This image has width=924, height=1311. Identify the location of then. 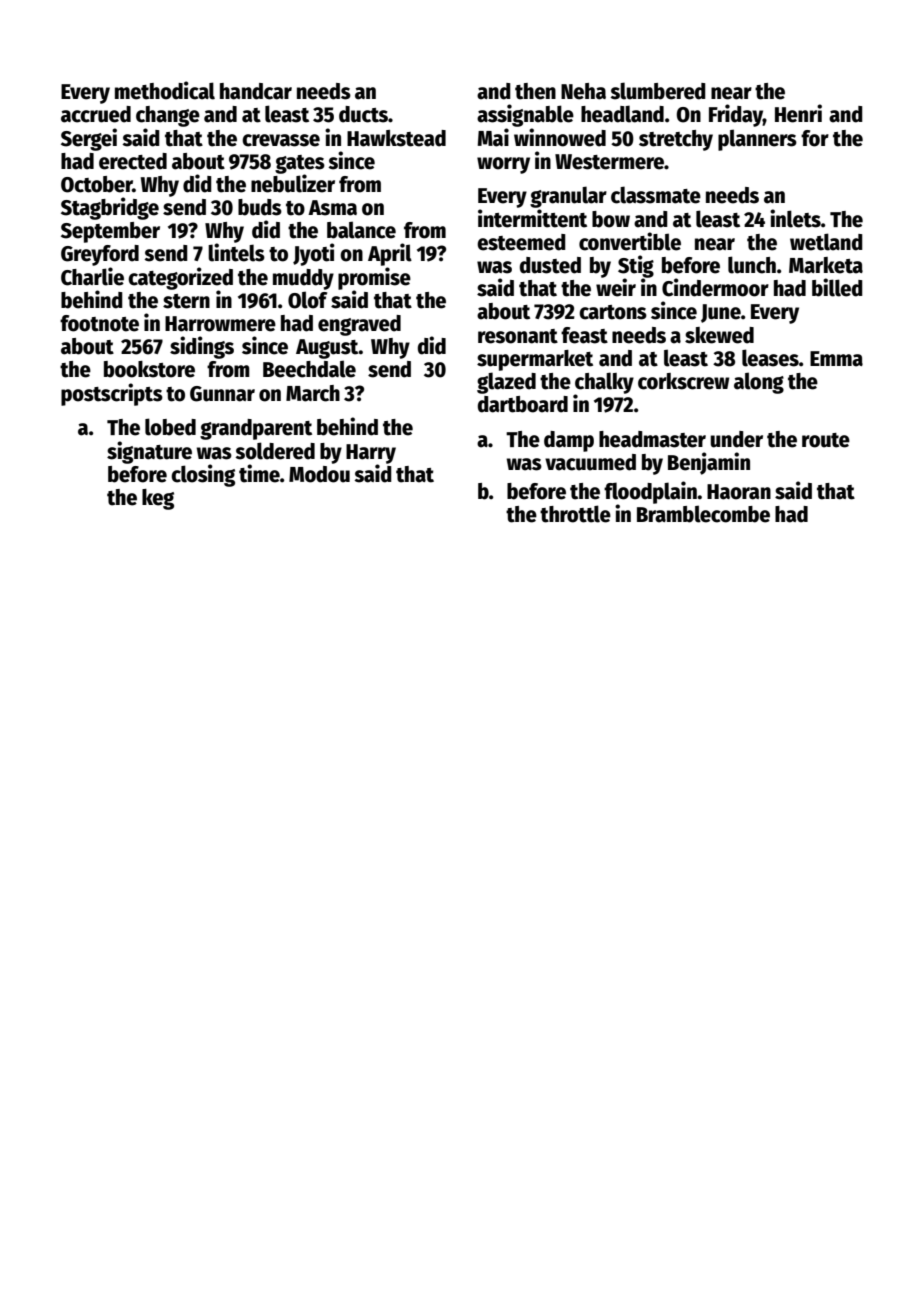
(535, 91).
